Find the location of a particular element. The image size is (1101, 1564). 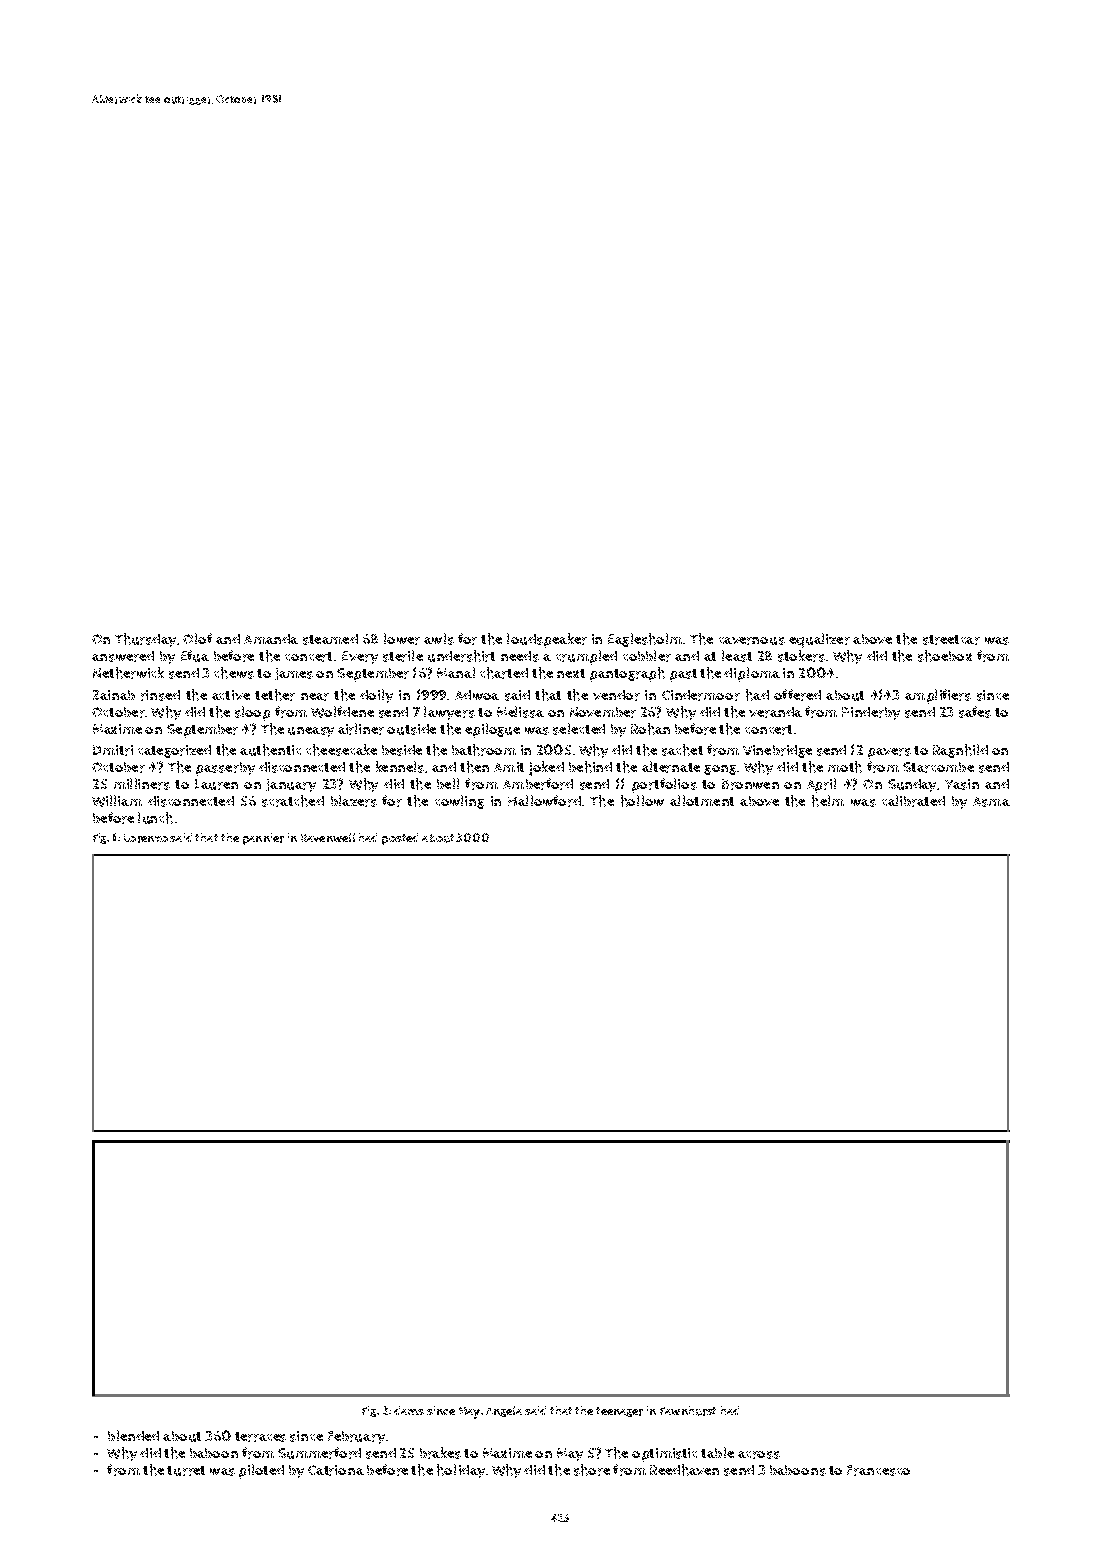

helm is located at coordinates (828, 801).
